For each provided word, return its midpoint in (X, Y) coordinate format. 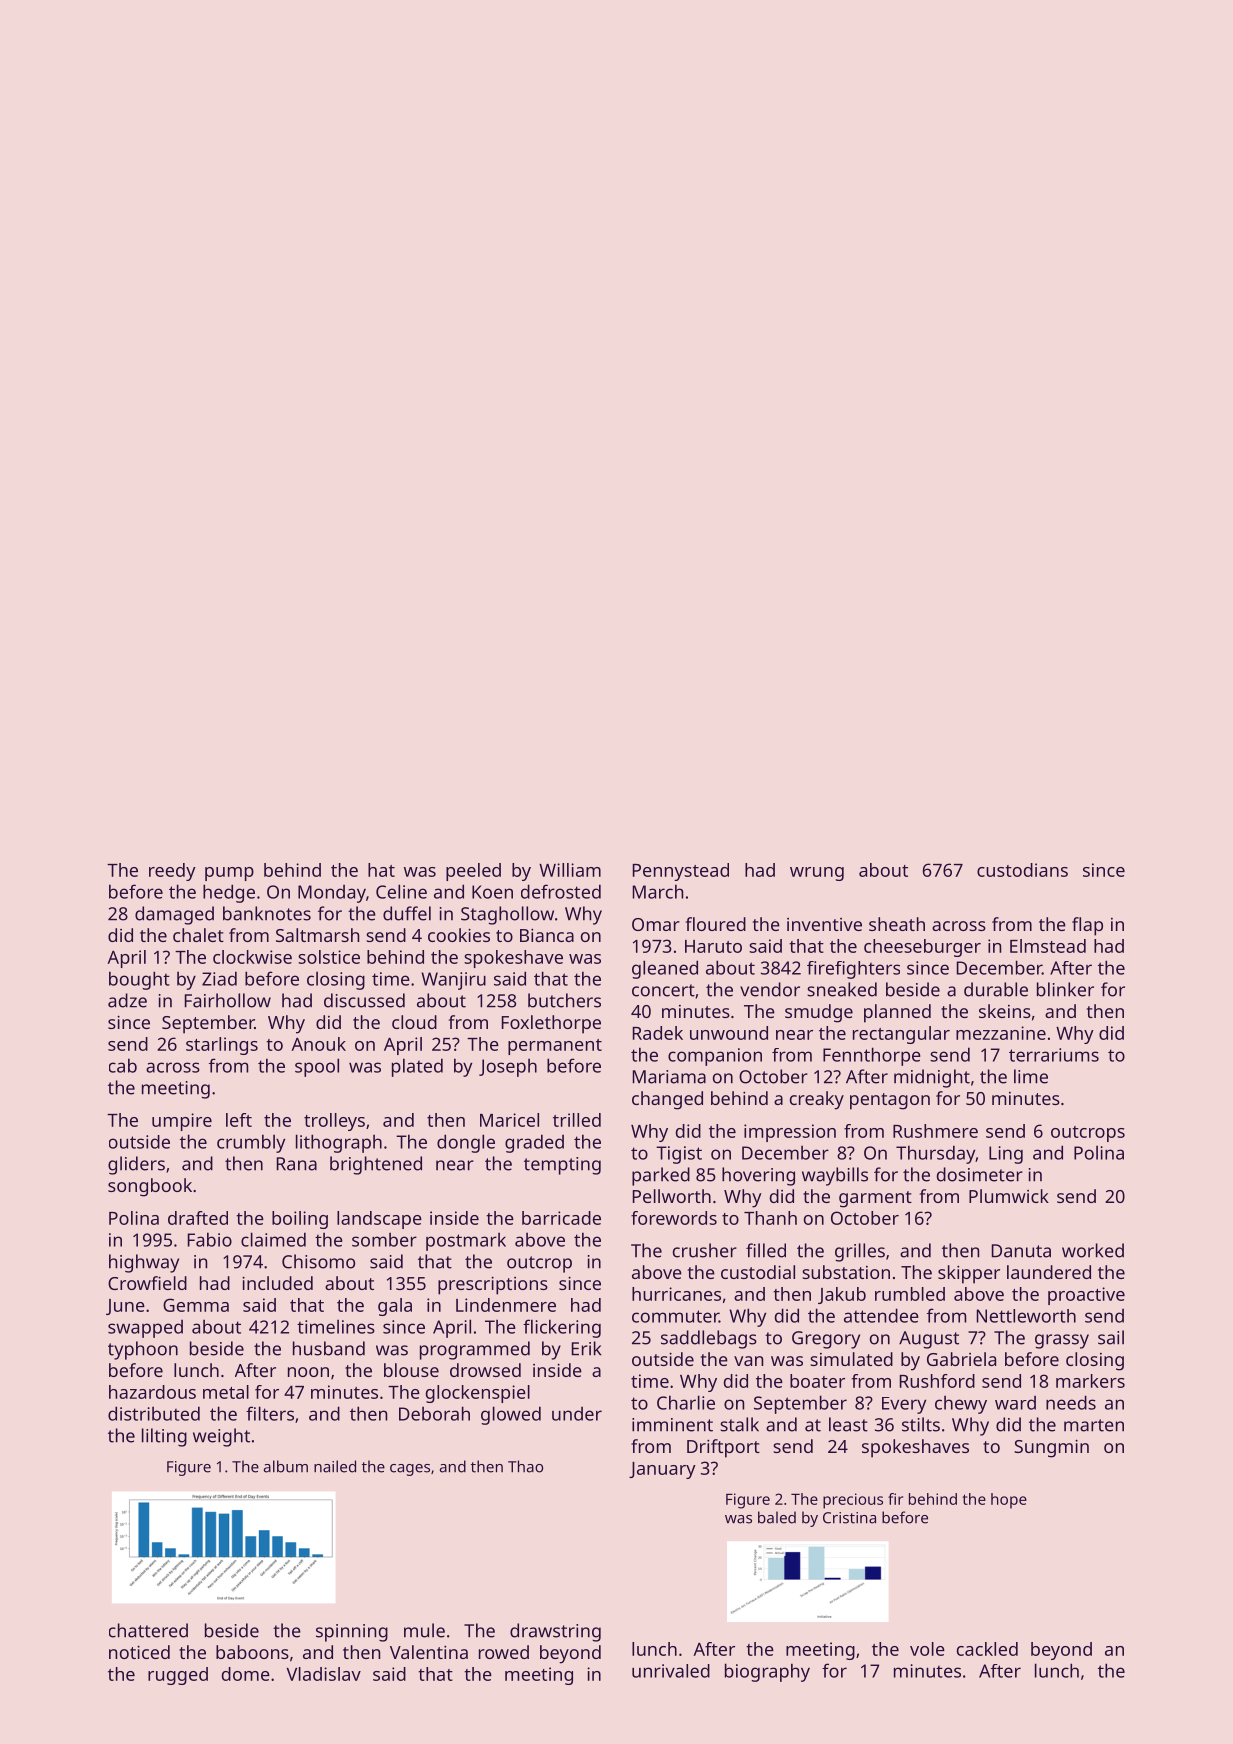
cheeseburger (922, 948)
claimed (273, 1239)
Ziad (219, 978)
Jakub (842, 1295)
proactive (1086, 1296)
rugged (178, 1676)
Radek (658, 1033)
